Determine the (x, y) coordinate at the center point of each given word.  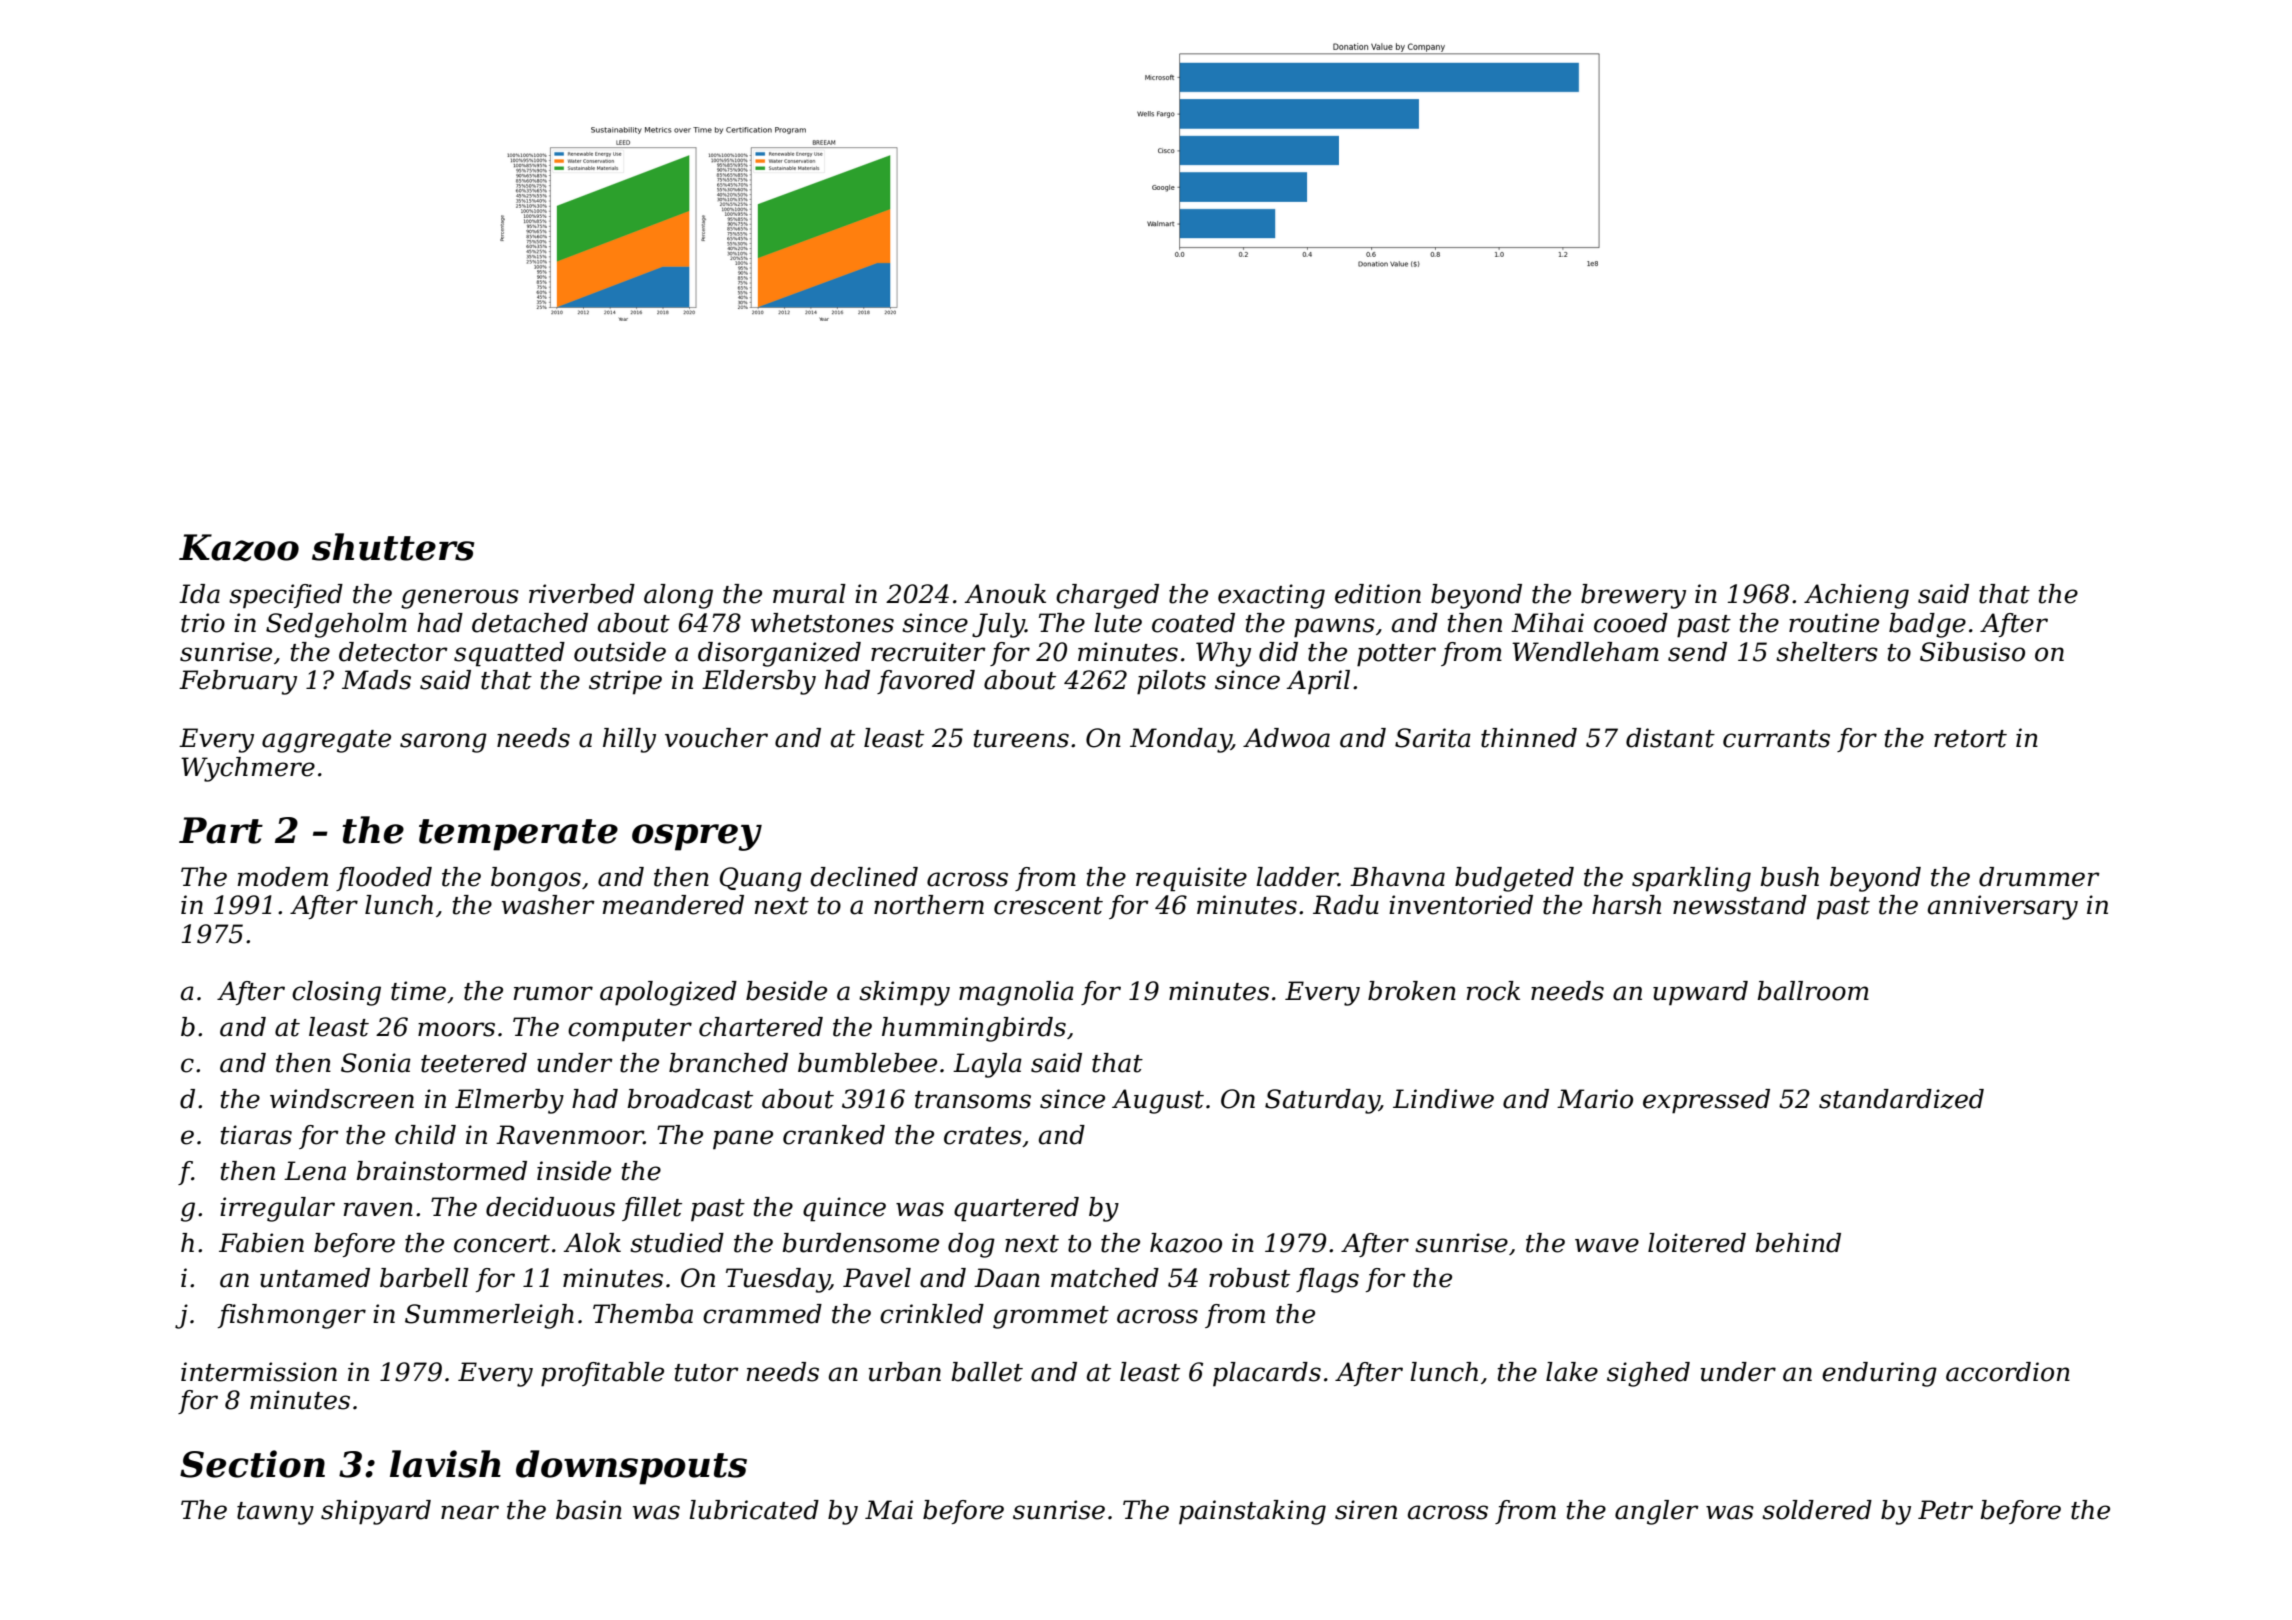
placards (1267, 1374)
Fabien (261, 1243)
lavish (445, 1464)
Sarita (1433, 738)
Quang (761, 879)
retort (1970, 739)
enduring (1879, 1374)
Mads (376, 680)
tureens (1021, 739)
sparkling (1691, 879)
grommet (1051, 1317)
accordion (2008, 1372)
